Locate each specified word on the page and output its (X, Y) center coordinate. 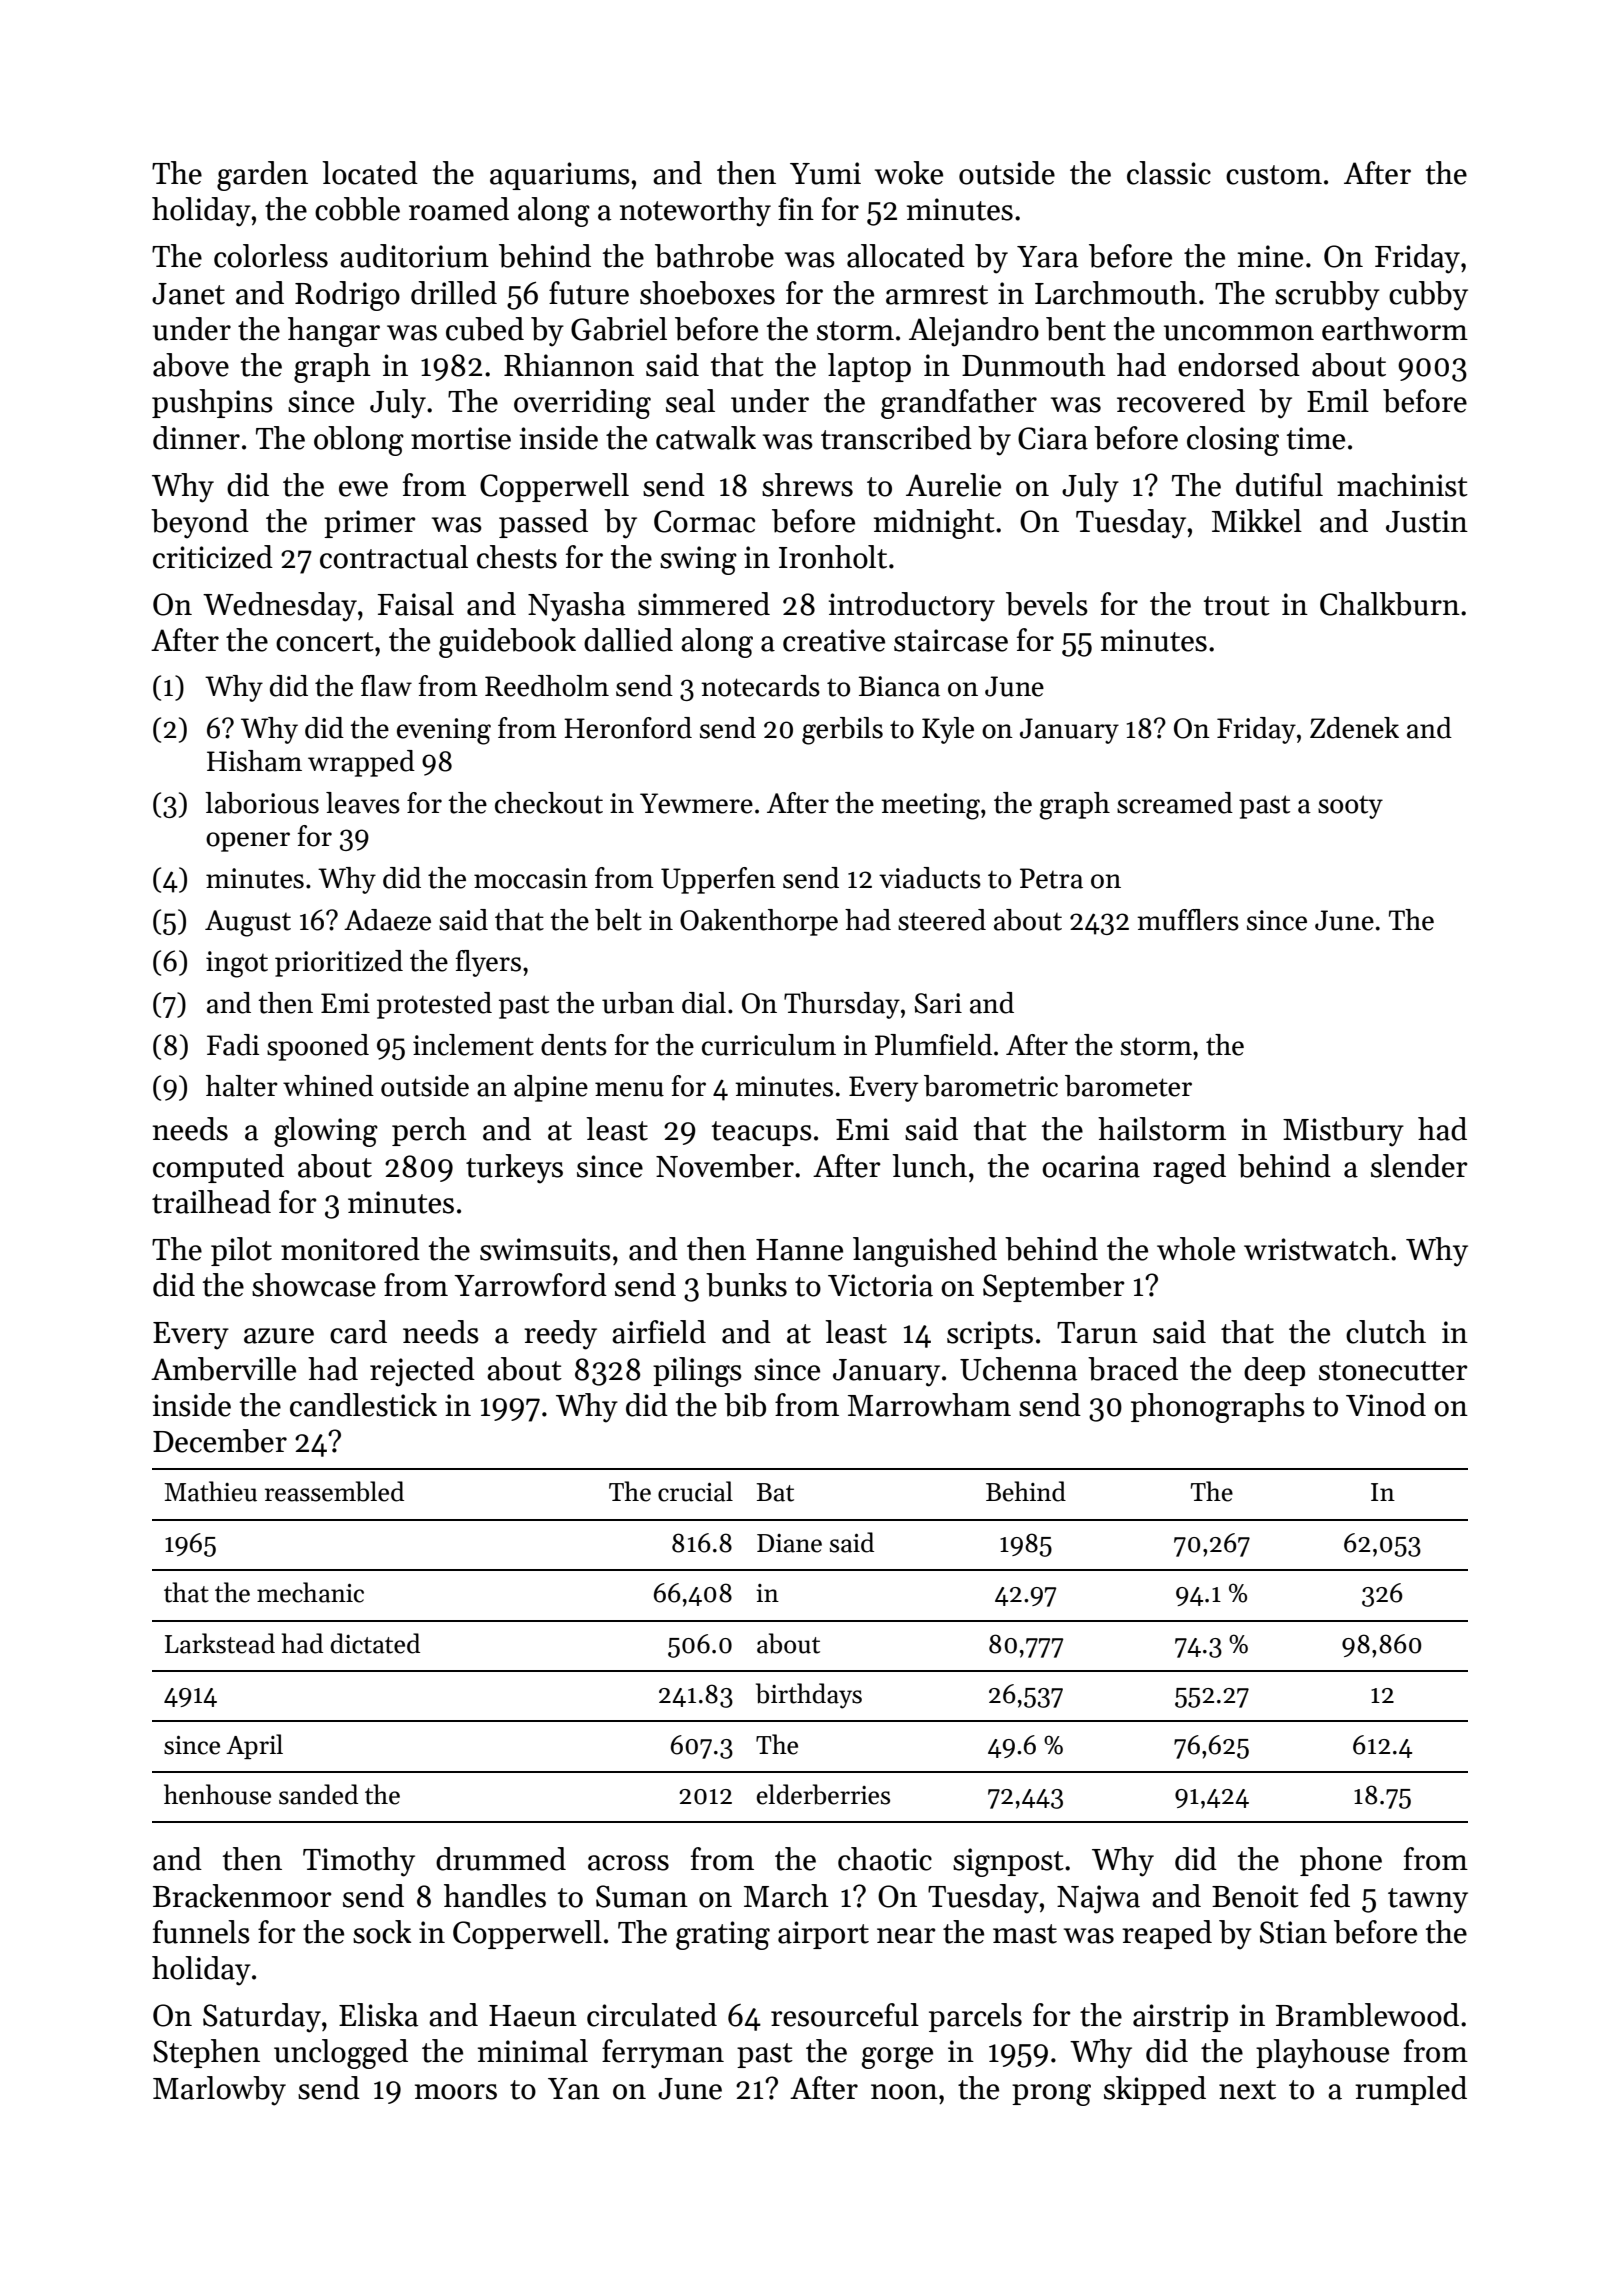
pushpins (212, 403)
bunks (746, 1285)
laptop (869, 367)
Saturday (262, 2018)
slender (1419, 1166)
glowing (326, 1132)
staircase (951, 640)
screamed (1175, 803)
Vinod (1386, 1405)
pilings (697, 1372)
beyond (200, 524)
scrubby (1327, 296)
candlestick (363, 1405)
